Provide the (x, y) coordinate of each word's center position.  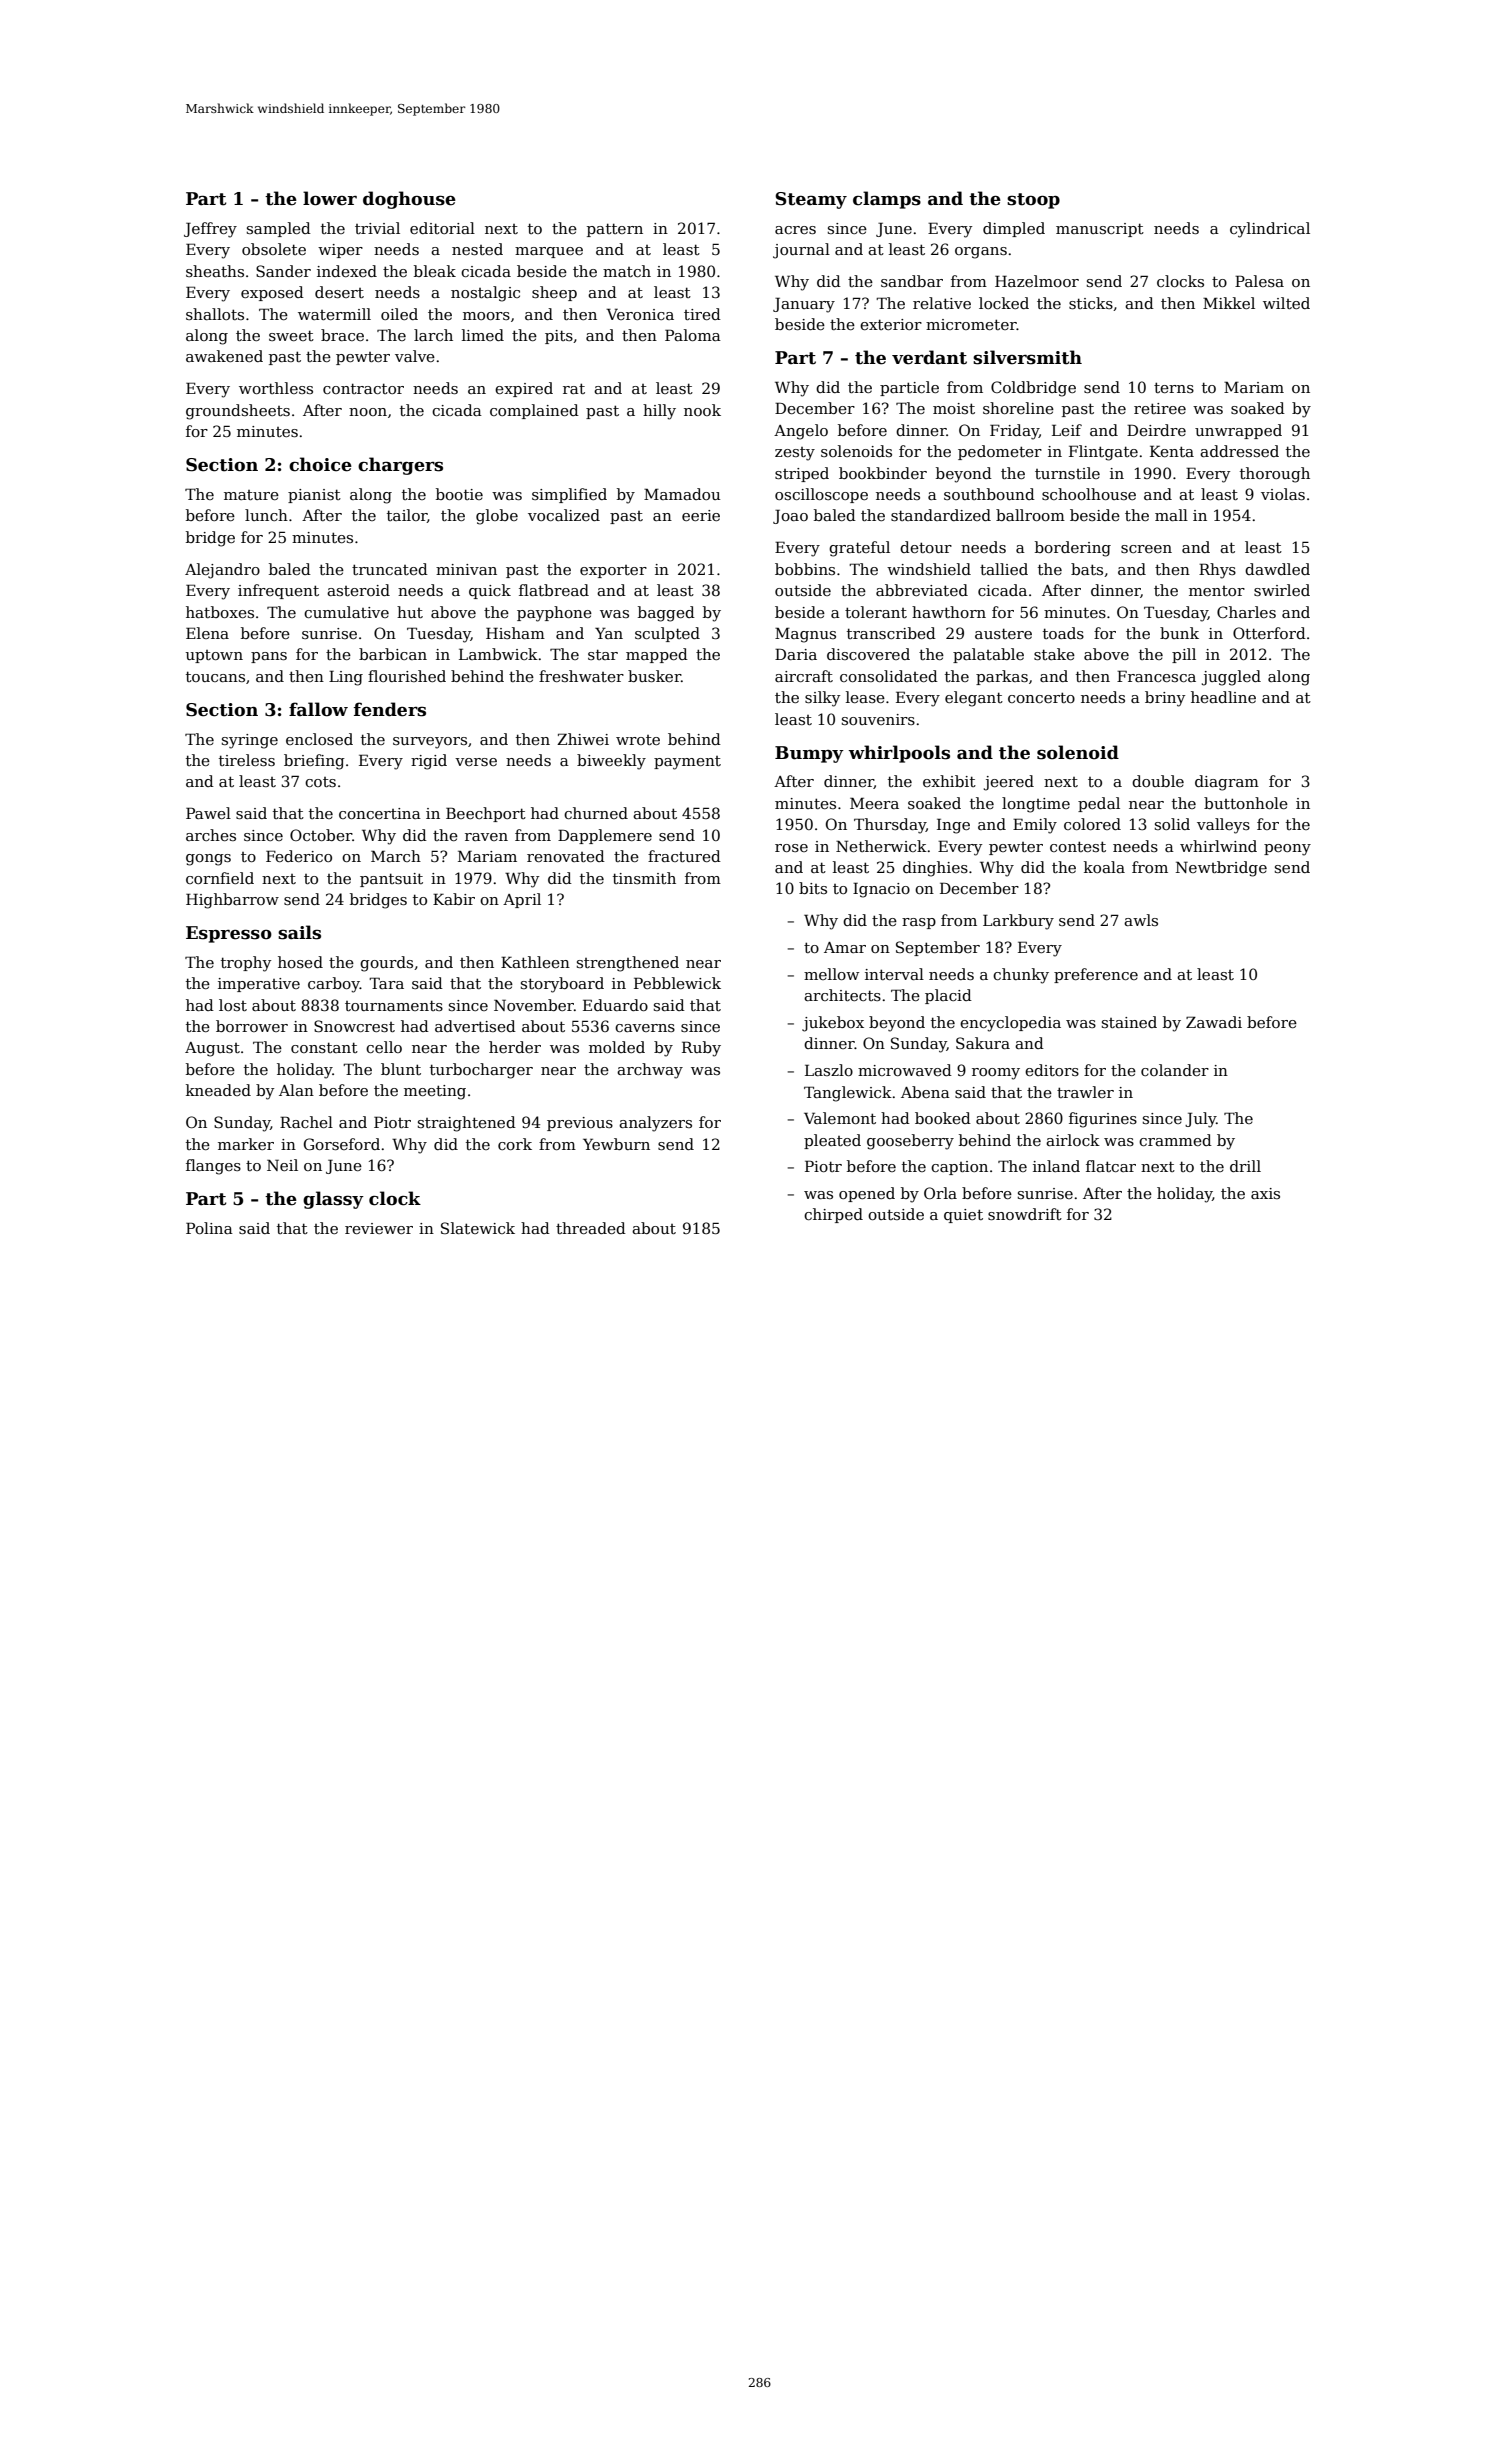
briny (1165, 699)
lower (330, 198)
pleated (832, 1141)
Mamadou (682, 494)
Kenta (1172, 451)
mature (251, 495)
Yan (609, 633)
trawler (1085, 1092)
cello (384, 1047)
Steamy (811, 200)
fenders (390, 709)
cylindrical (1270, 230)
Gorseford (342, 1144)
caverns (645, 1028)
